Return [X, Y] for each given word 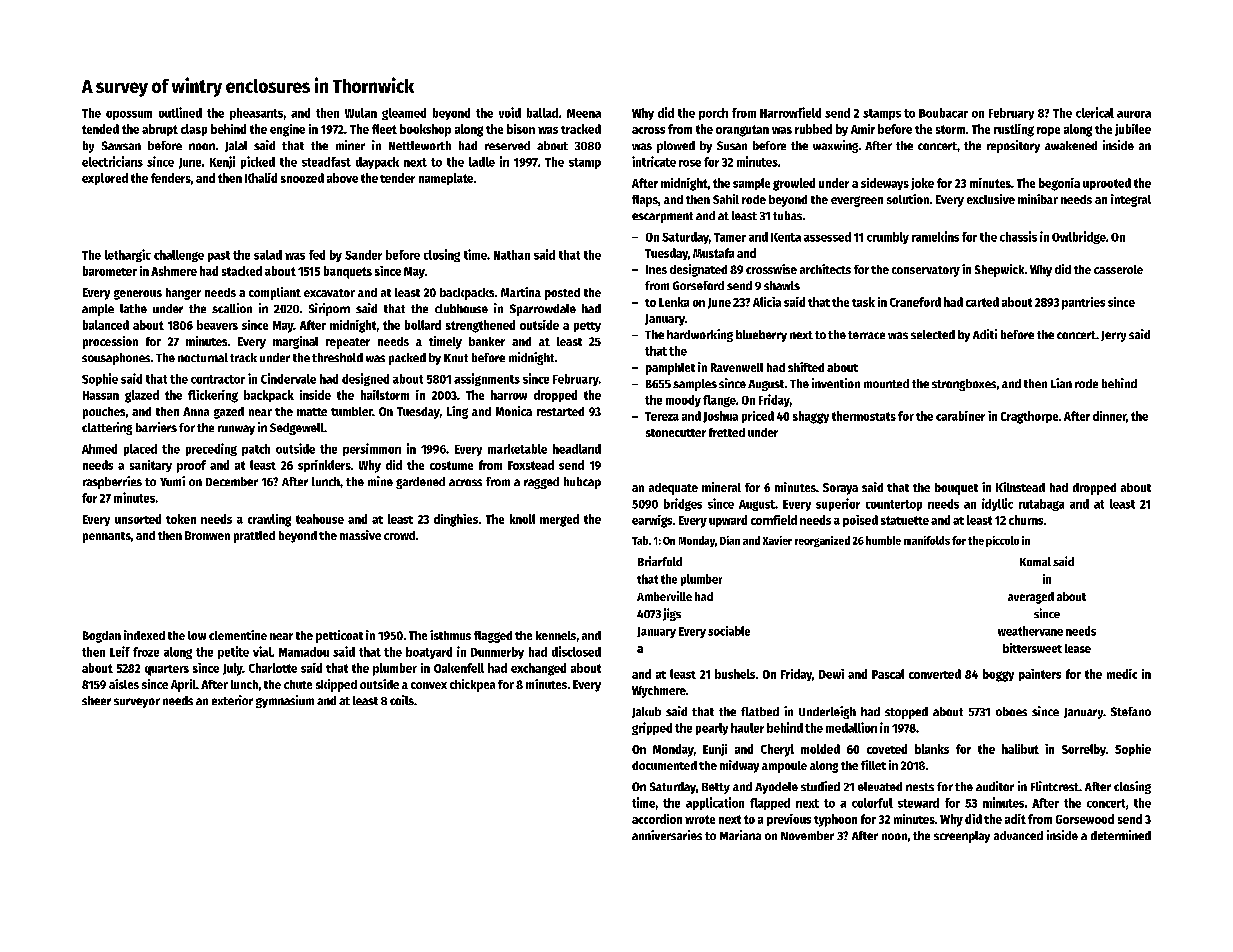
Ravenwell [737, 367]
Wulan [361, 113]
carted [982, 302]
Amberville [664, 596]
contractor [218, 379]
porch [713, 114]
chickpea [472, 685]
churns [1026, 520]
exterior [232, 700]
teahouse [320, 519]
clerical [1095, 112]
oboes [1011, 711]
